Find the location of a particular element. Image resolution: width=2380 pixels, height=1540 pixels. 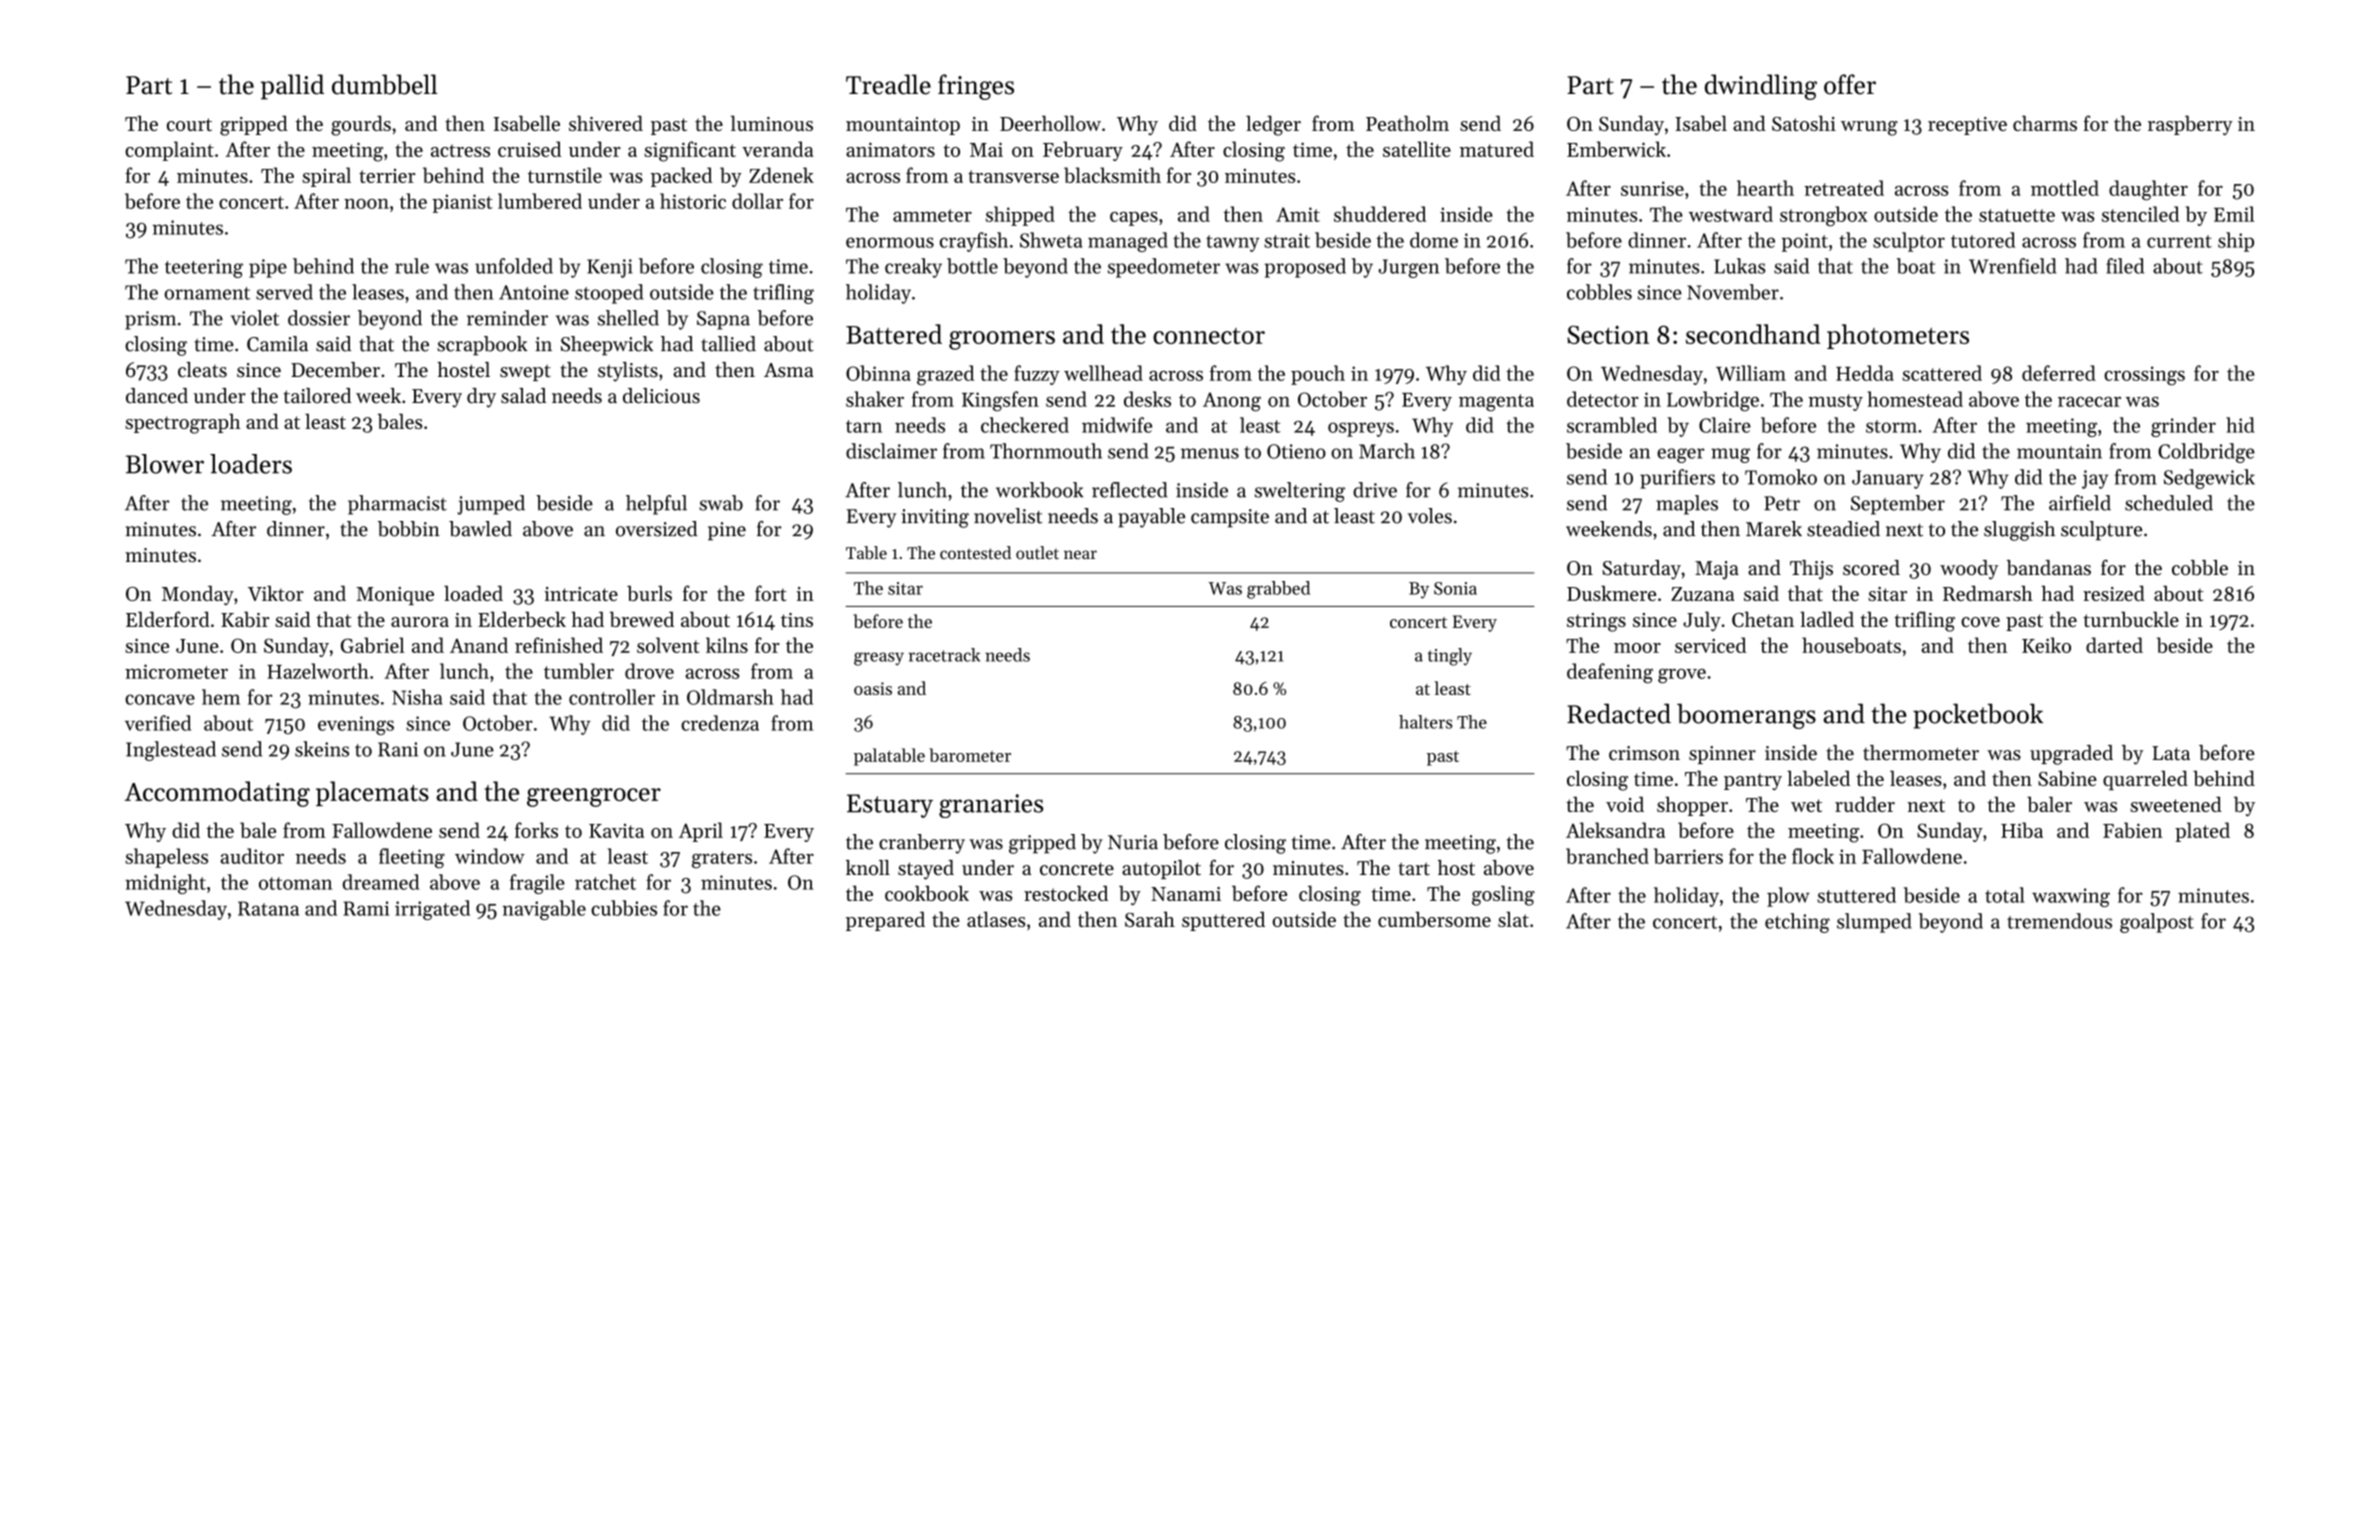

bobbin is located at coordinates (409, 529).
